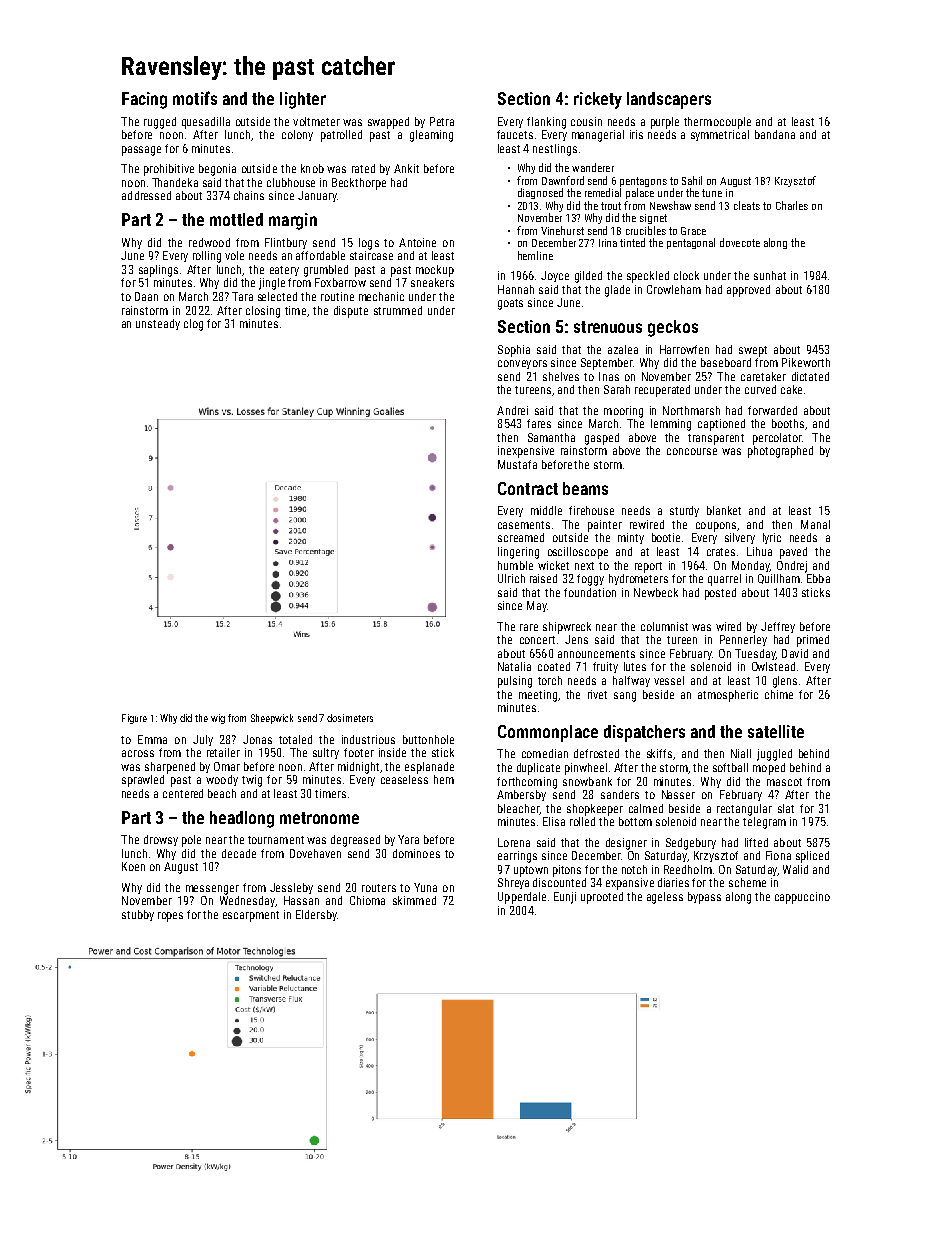 Image resolution: width=952 pixels, height=1233 pixels. I want to click on lingering, so click(518, 553).
